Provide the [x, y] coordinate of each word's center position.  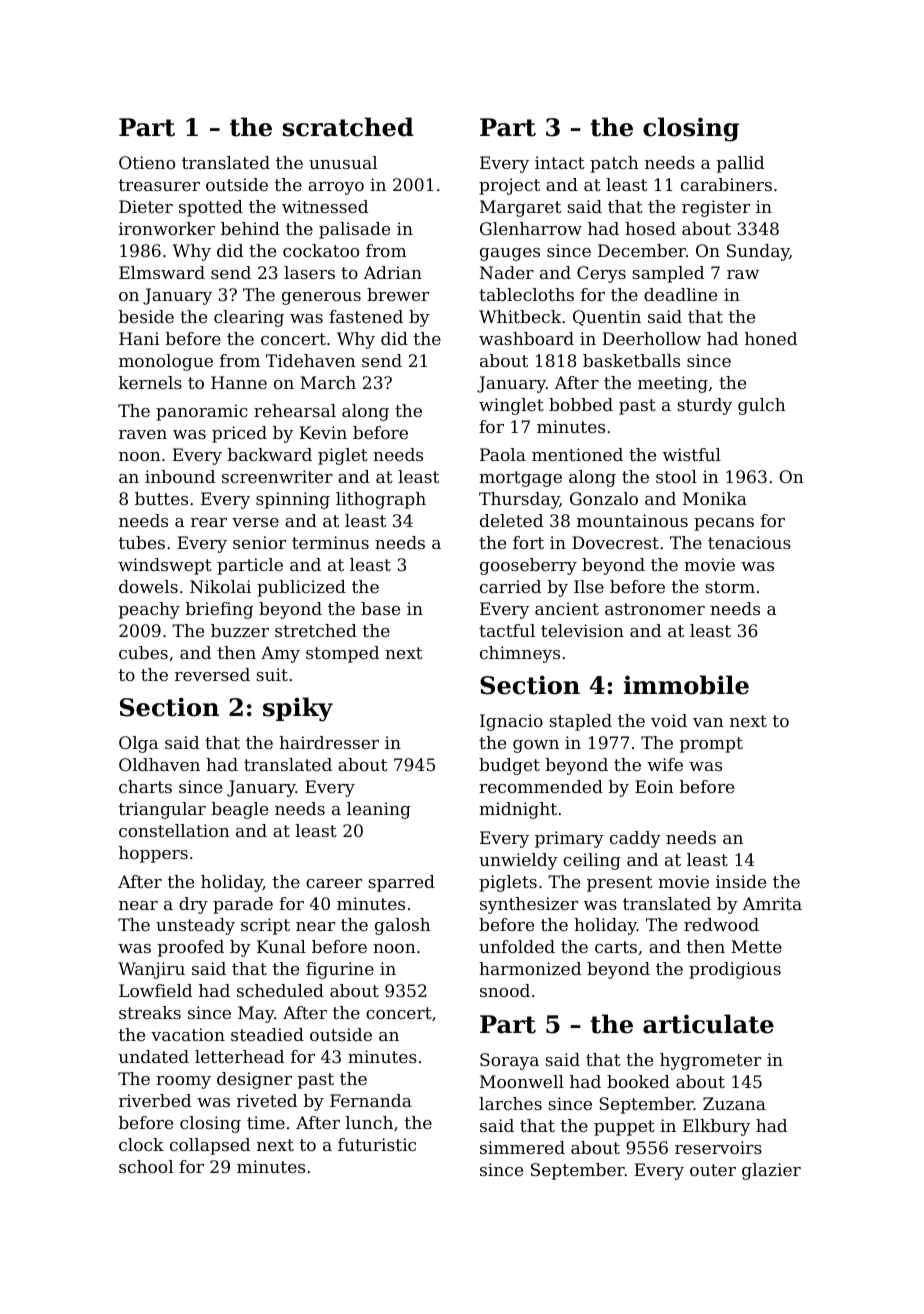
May [256, 1014]
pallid [740, 164]
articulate [708, 1024]
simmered [522, 1147]
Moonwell [522, 1081]
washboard [526, 338]
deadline [680, 294]
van [708, 722]
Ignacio [511, 722]
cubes [143, 652]
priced [239, 434]
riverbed [155, 1100]
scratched [348, 127]
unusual [343, 162]
